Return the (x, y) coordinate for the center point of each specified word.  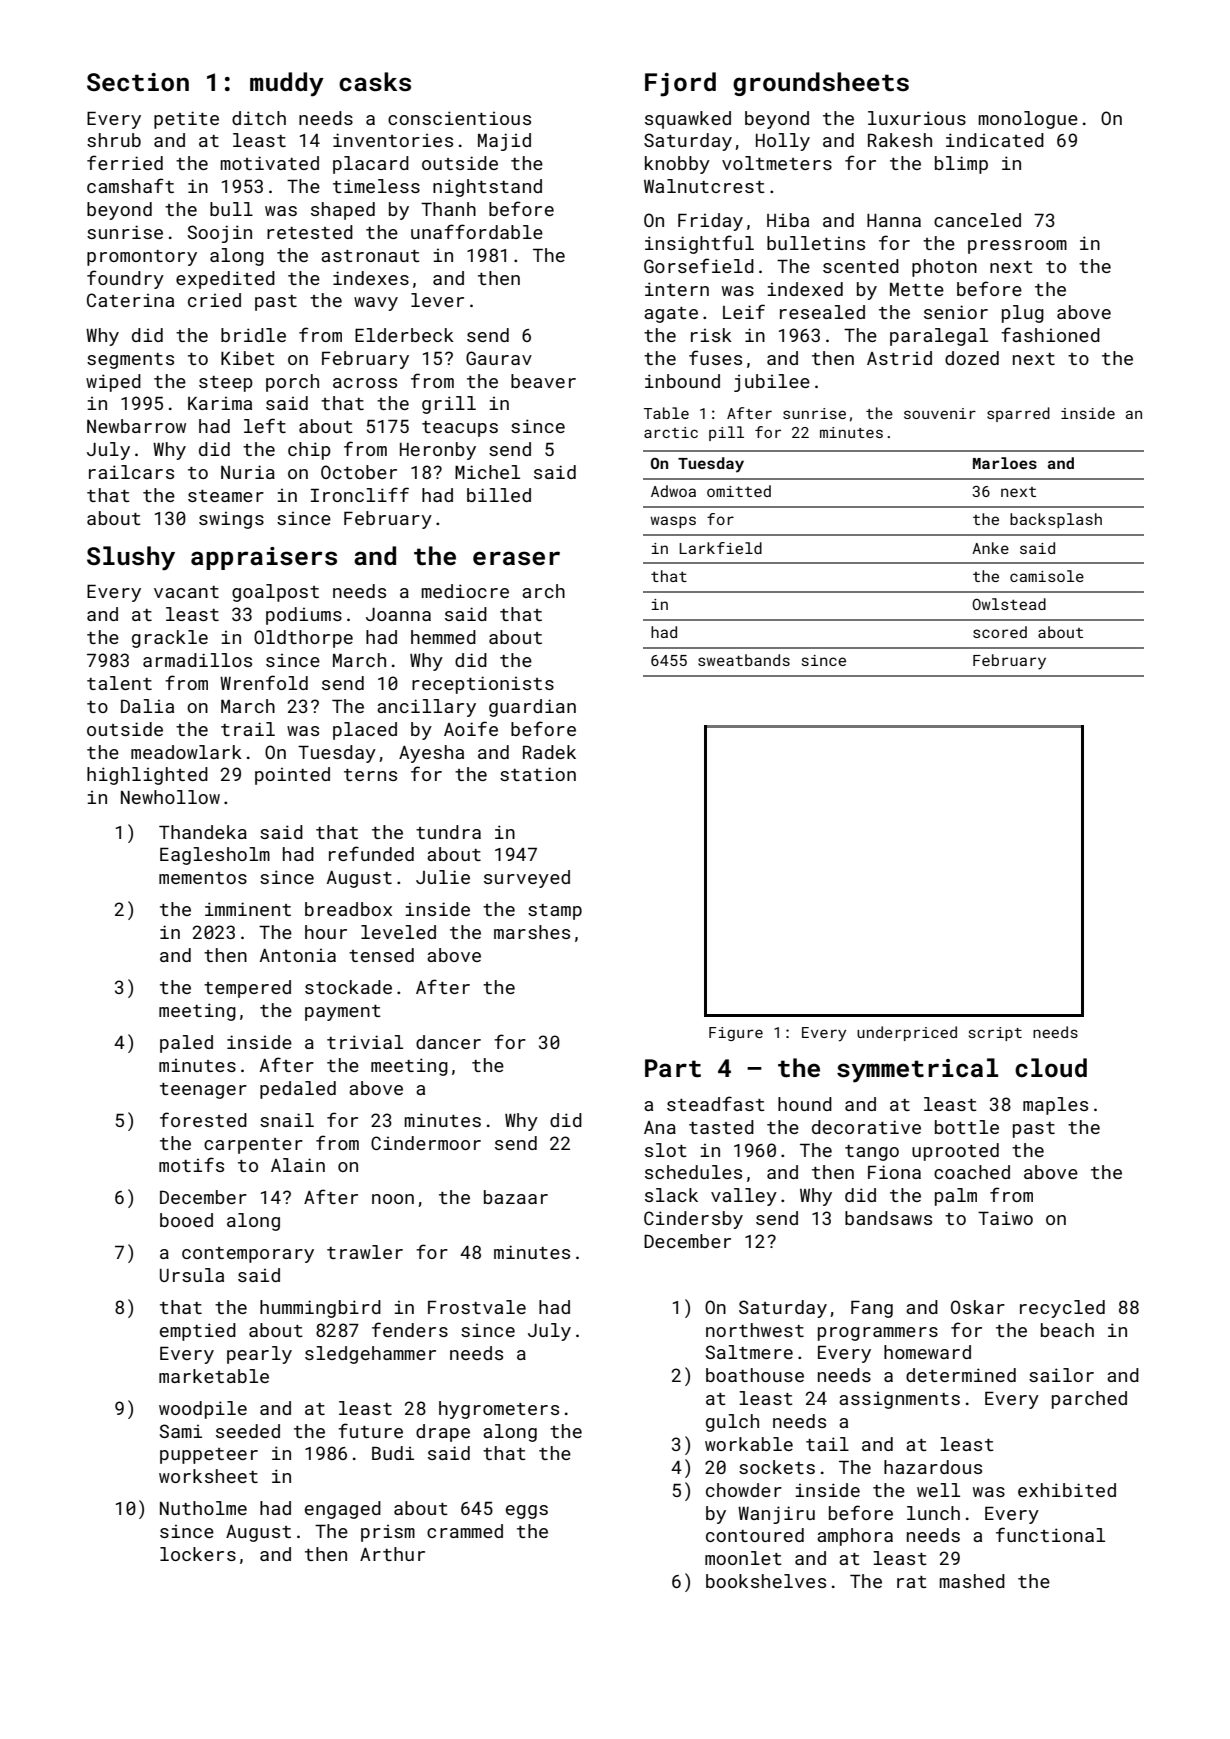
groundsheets (821, 84)
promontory (142, 258)
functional (1050, 1534)
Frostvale (477, 1307)
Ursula (192, 1275)
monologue (1028, 120)
